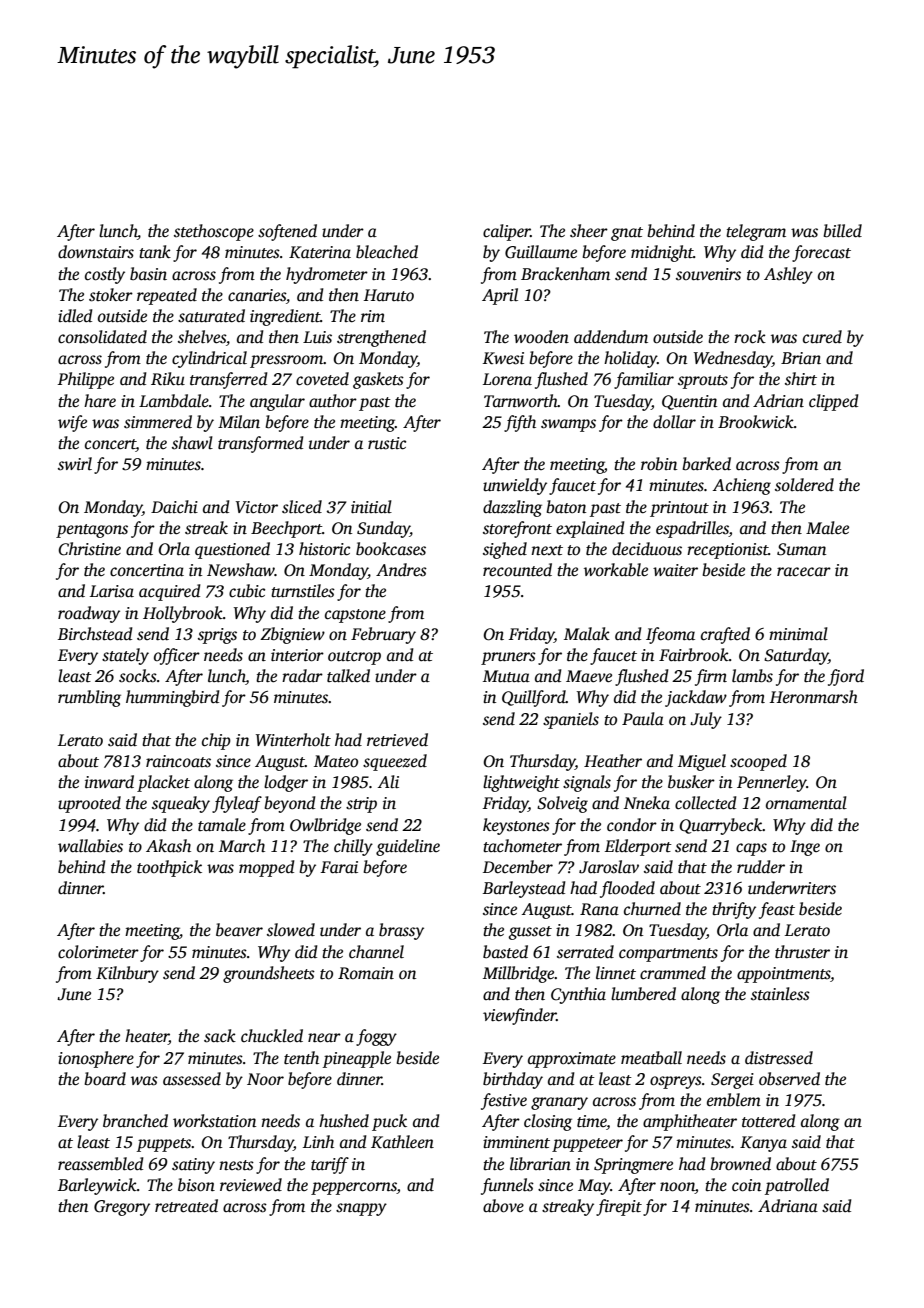 This screenshot has width=924, height=1308. I want to click on reviewed, so click(251, 1185).
